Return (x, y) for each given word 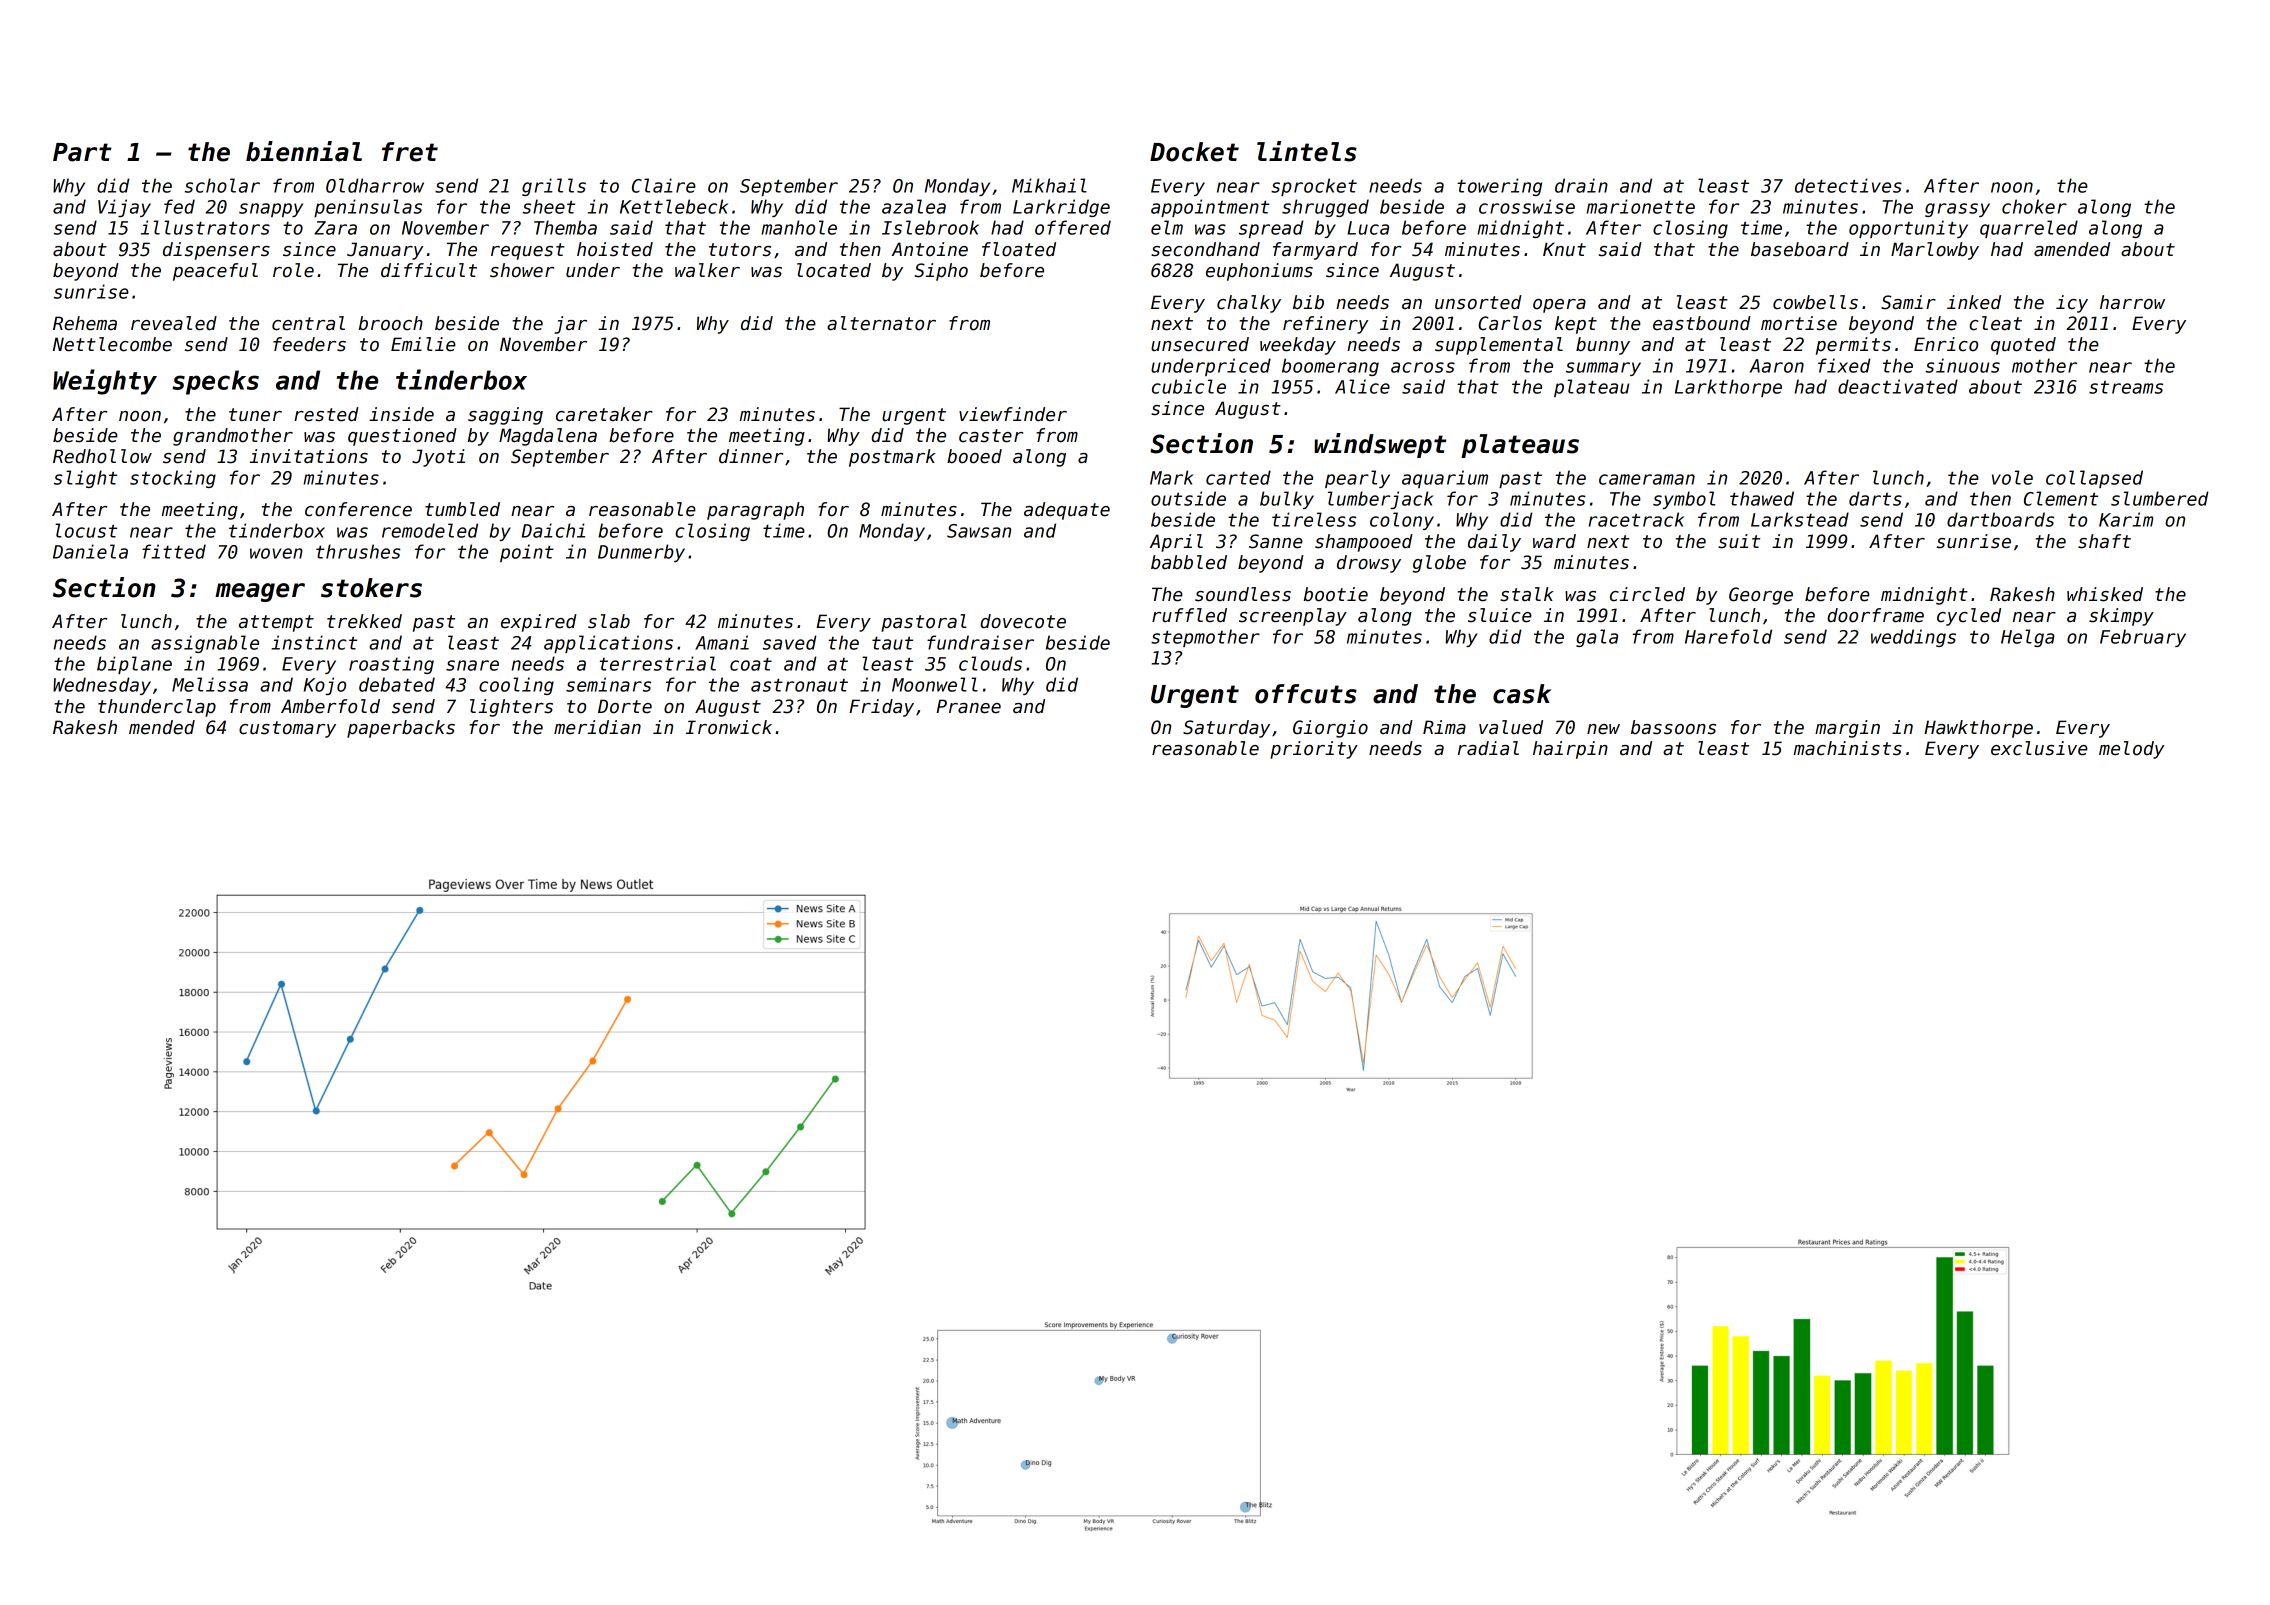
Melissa (210, 684)
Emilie (423, 344)
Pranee (968, 706)
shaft (2104, 541)
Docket (1194, 152)
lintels (1307, 151)
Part (82, 152)
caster (991, 436)
